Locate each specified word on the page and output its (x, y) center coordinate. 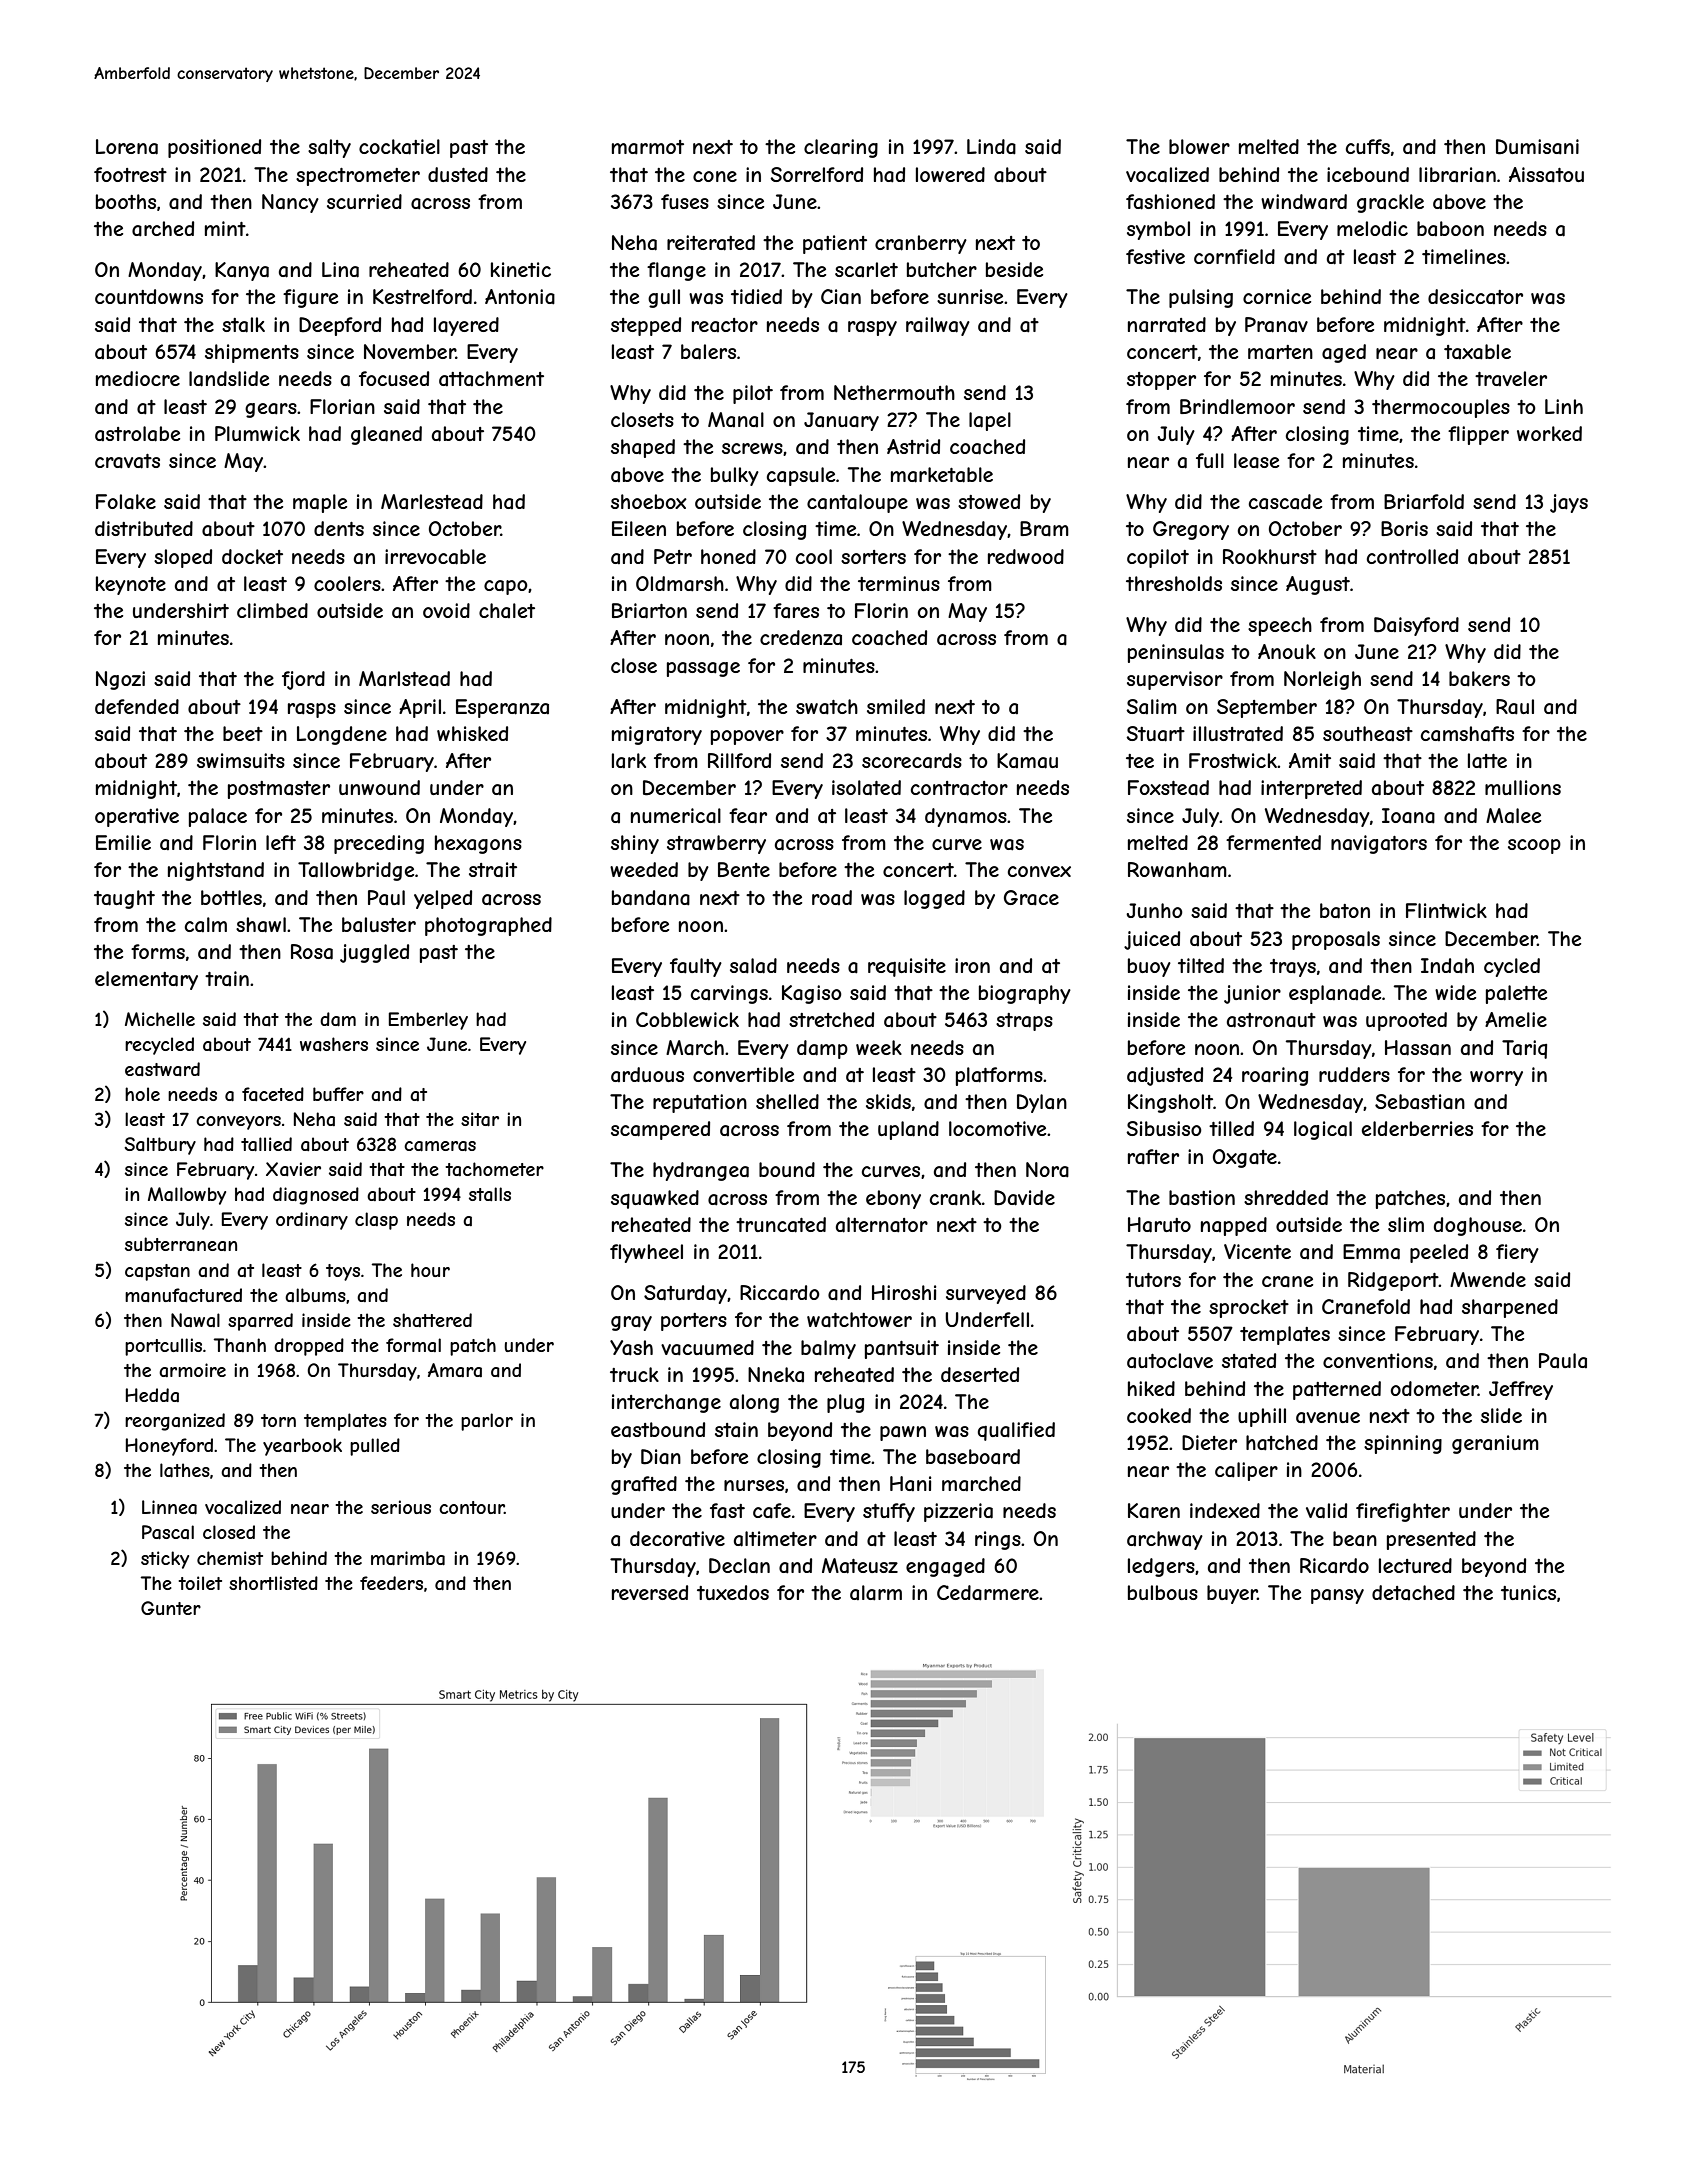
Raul (1515, 707)
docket (252, 556)
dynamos (966, 817)
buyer (1232, 1594)
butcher (942, 269)
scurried (364, 201)
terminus (899, 583)
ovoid (446, 610)
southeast (1368, 733)
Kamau (1027, 761)
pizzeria (958, 1512)
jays (1569, 503)
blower (1199, 146)
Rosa (312, 952)
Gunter (171, 1608)
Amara (455, 1370)
